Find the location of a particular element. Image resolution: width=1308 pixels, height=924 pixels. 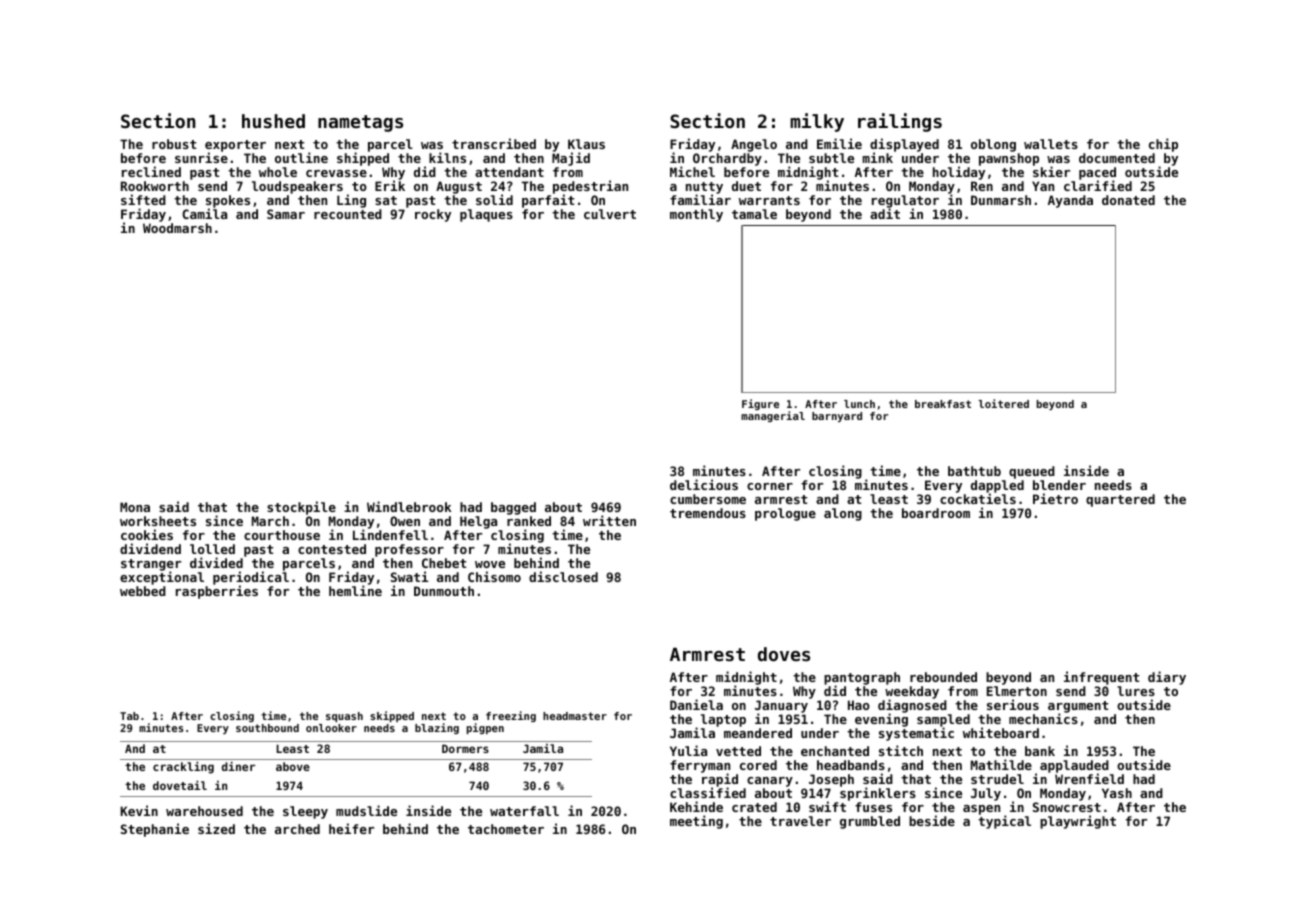

stockpile is located at coordinates (301, 508).
